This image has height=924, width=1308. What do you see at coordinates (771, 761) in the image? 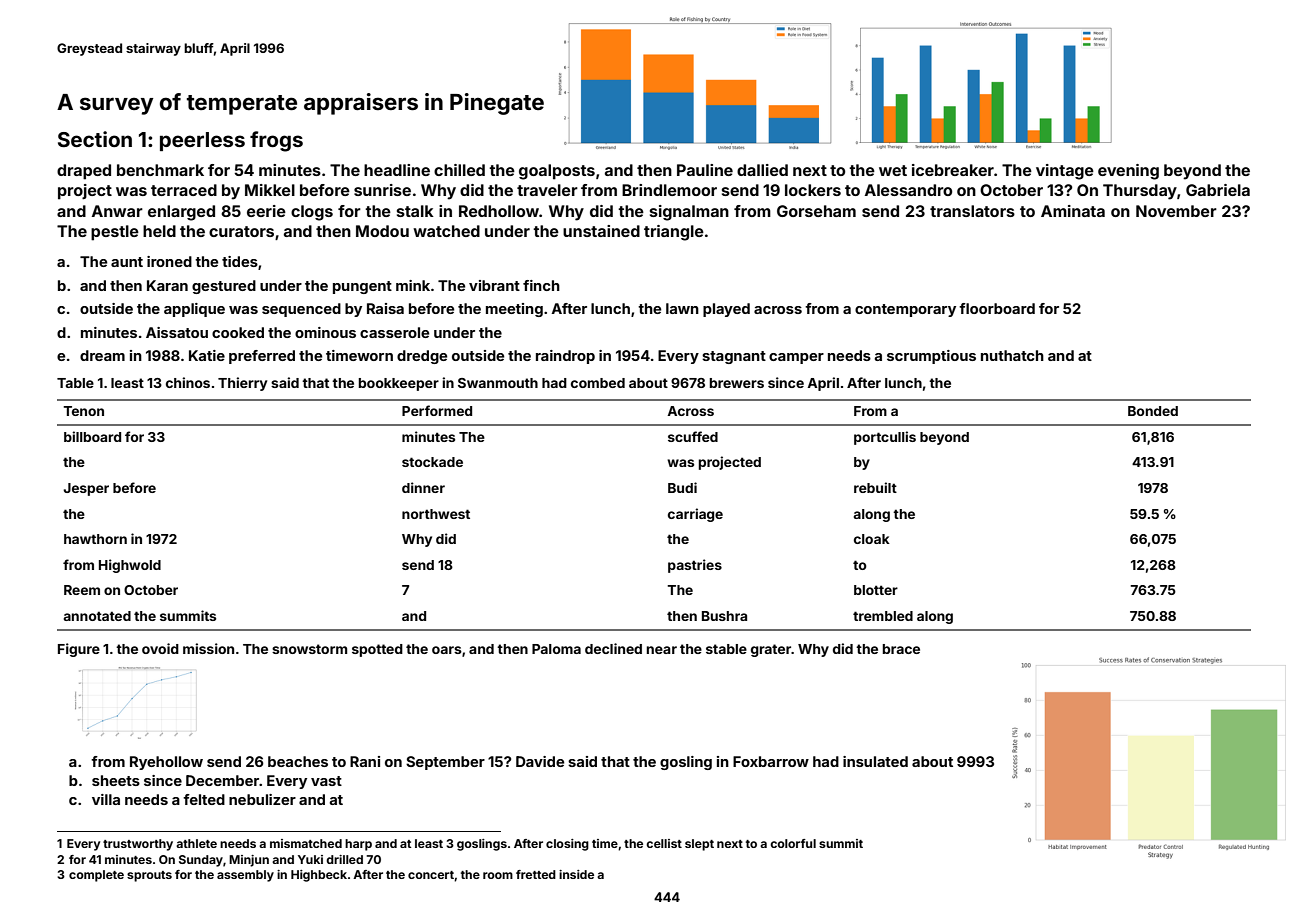
I see `Foxbarrow` at bounding box center [771, 761].
